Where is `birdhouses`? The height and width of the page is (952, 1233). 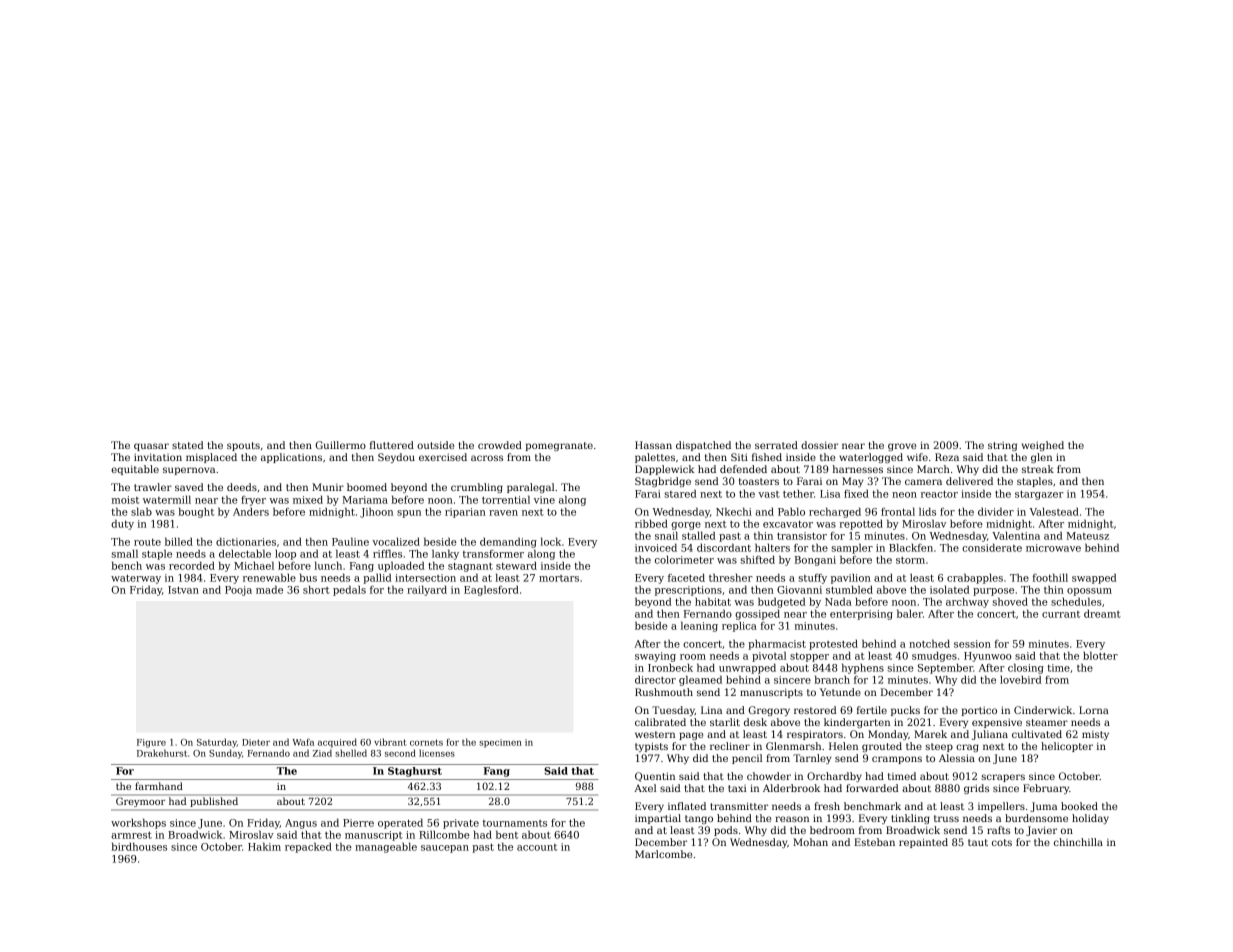 birdhouses is located at coordinates (139, 846).
